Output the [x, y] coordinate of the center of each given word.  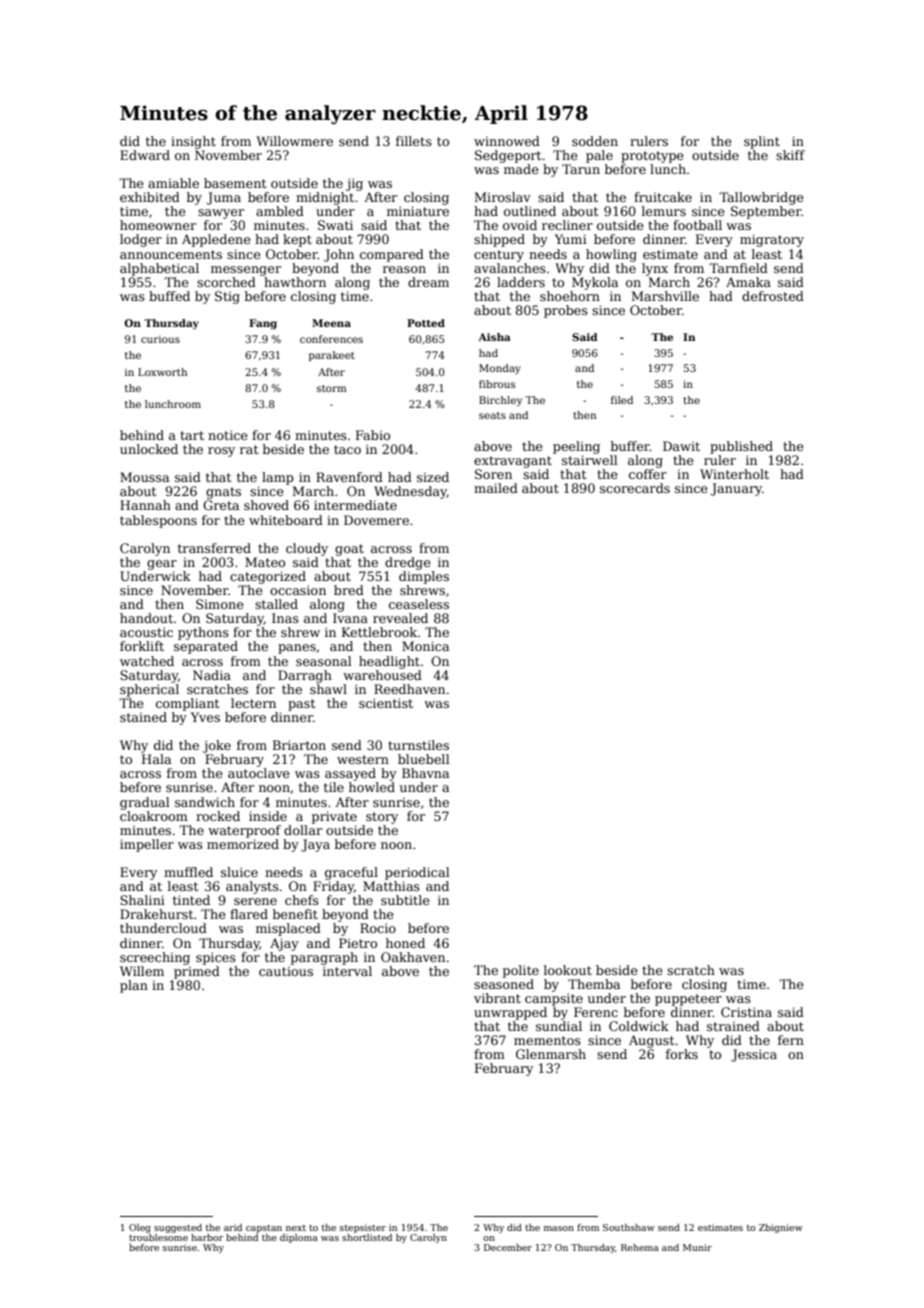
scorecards [635, 488]
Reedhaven [409, 689]
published [741, 447]
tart [192, 435]
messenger [246, 271]
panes [297, 649]
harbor [207, 1237]
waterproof [244, 831]
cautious [286, 971]
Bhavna [425, 773]
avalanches [510, 268]
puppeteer [688, 1000]
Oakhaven [413, 957]
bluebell [424, 759]
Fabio [373, 435]
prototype [652, 157]
